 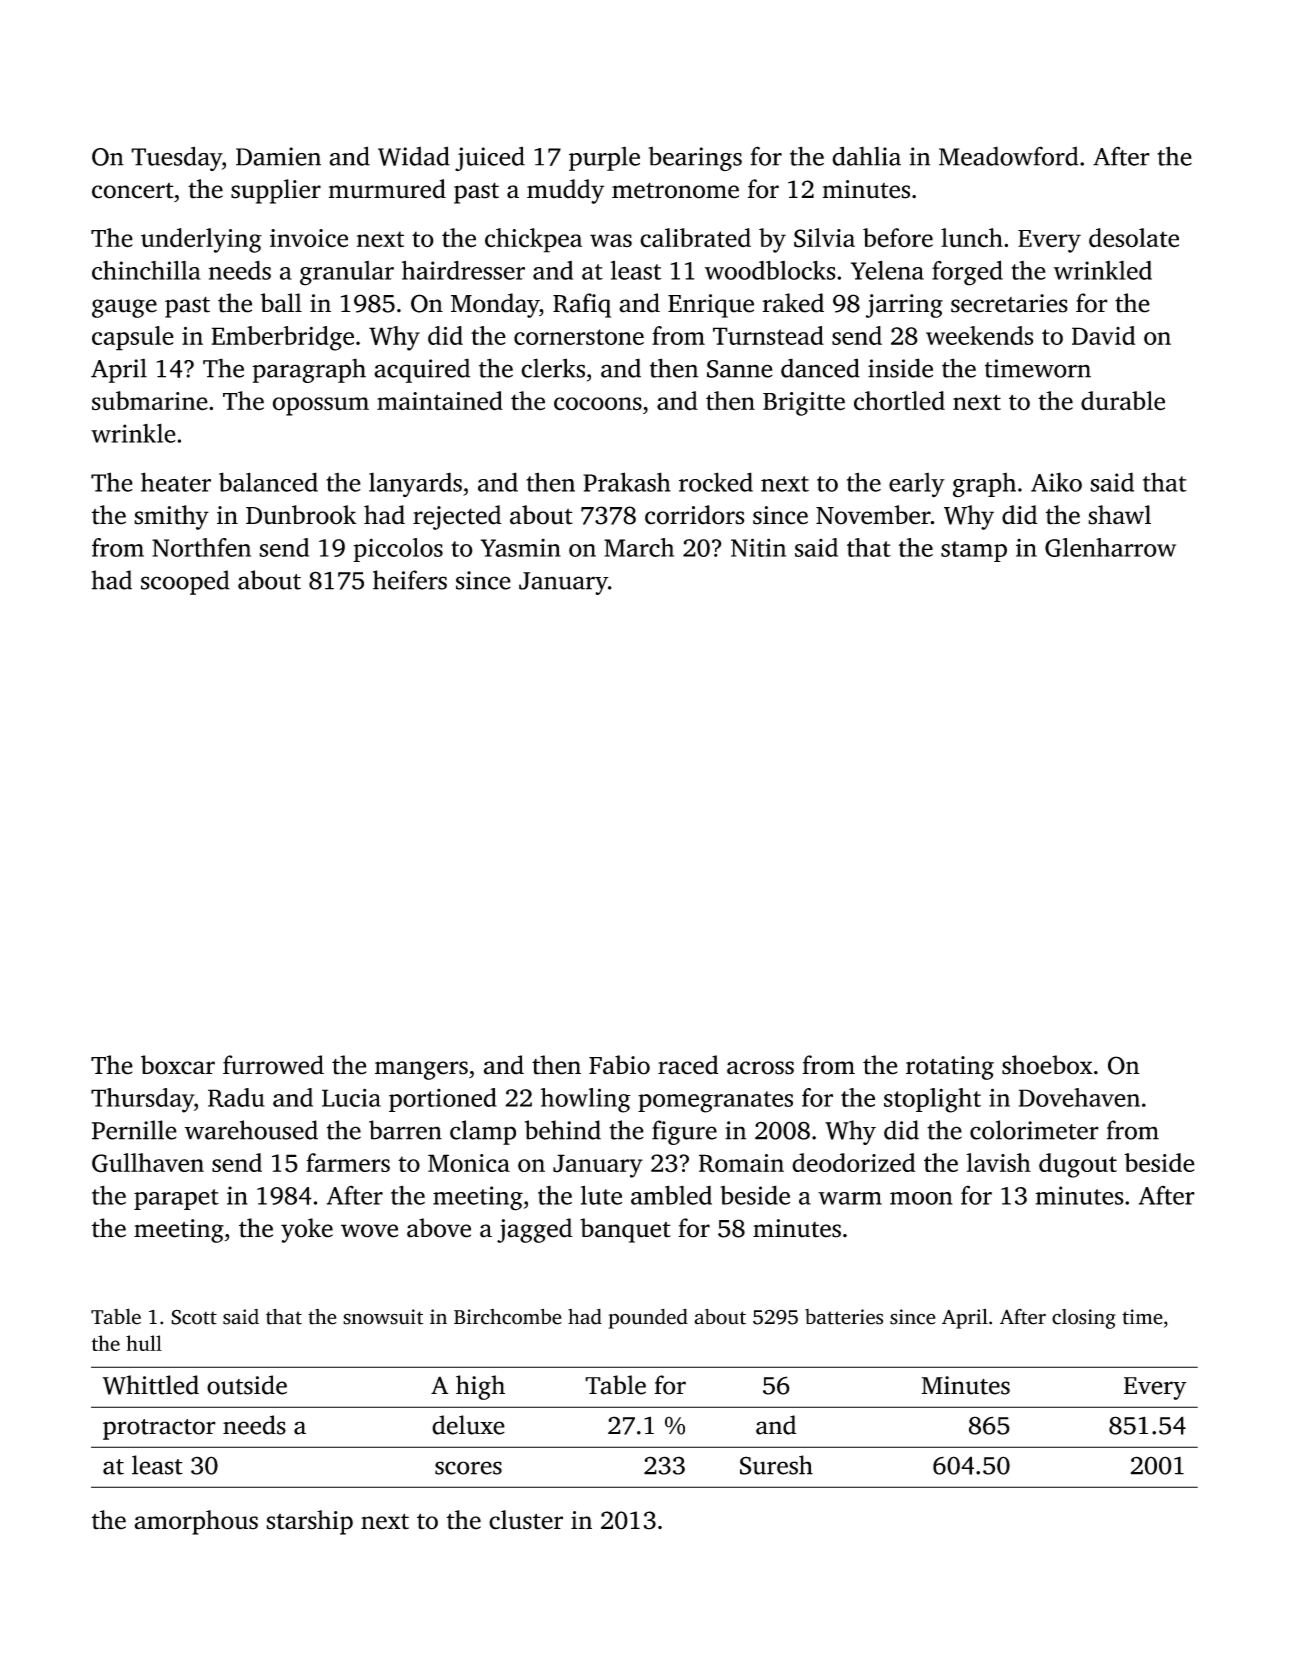 What do you see at coordinates (410, 580) in the document?
I see `heifers` at bounding box center [410, 580].
